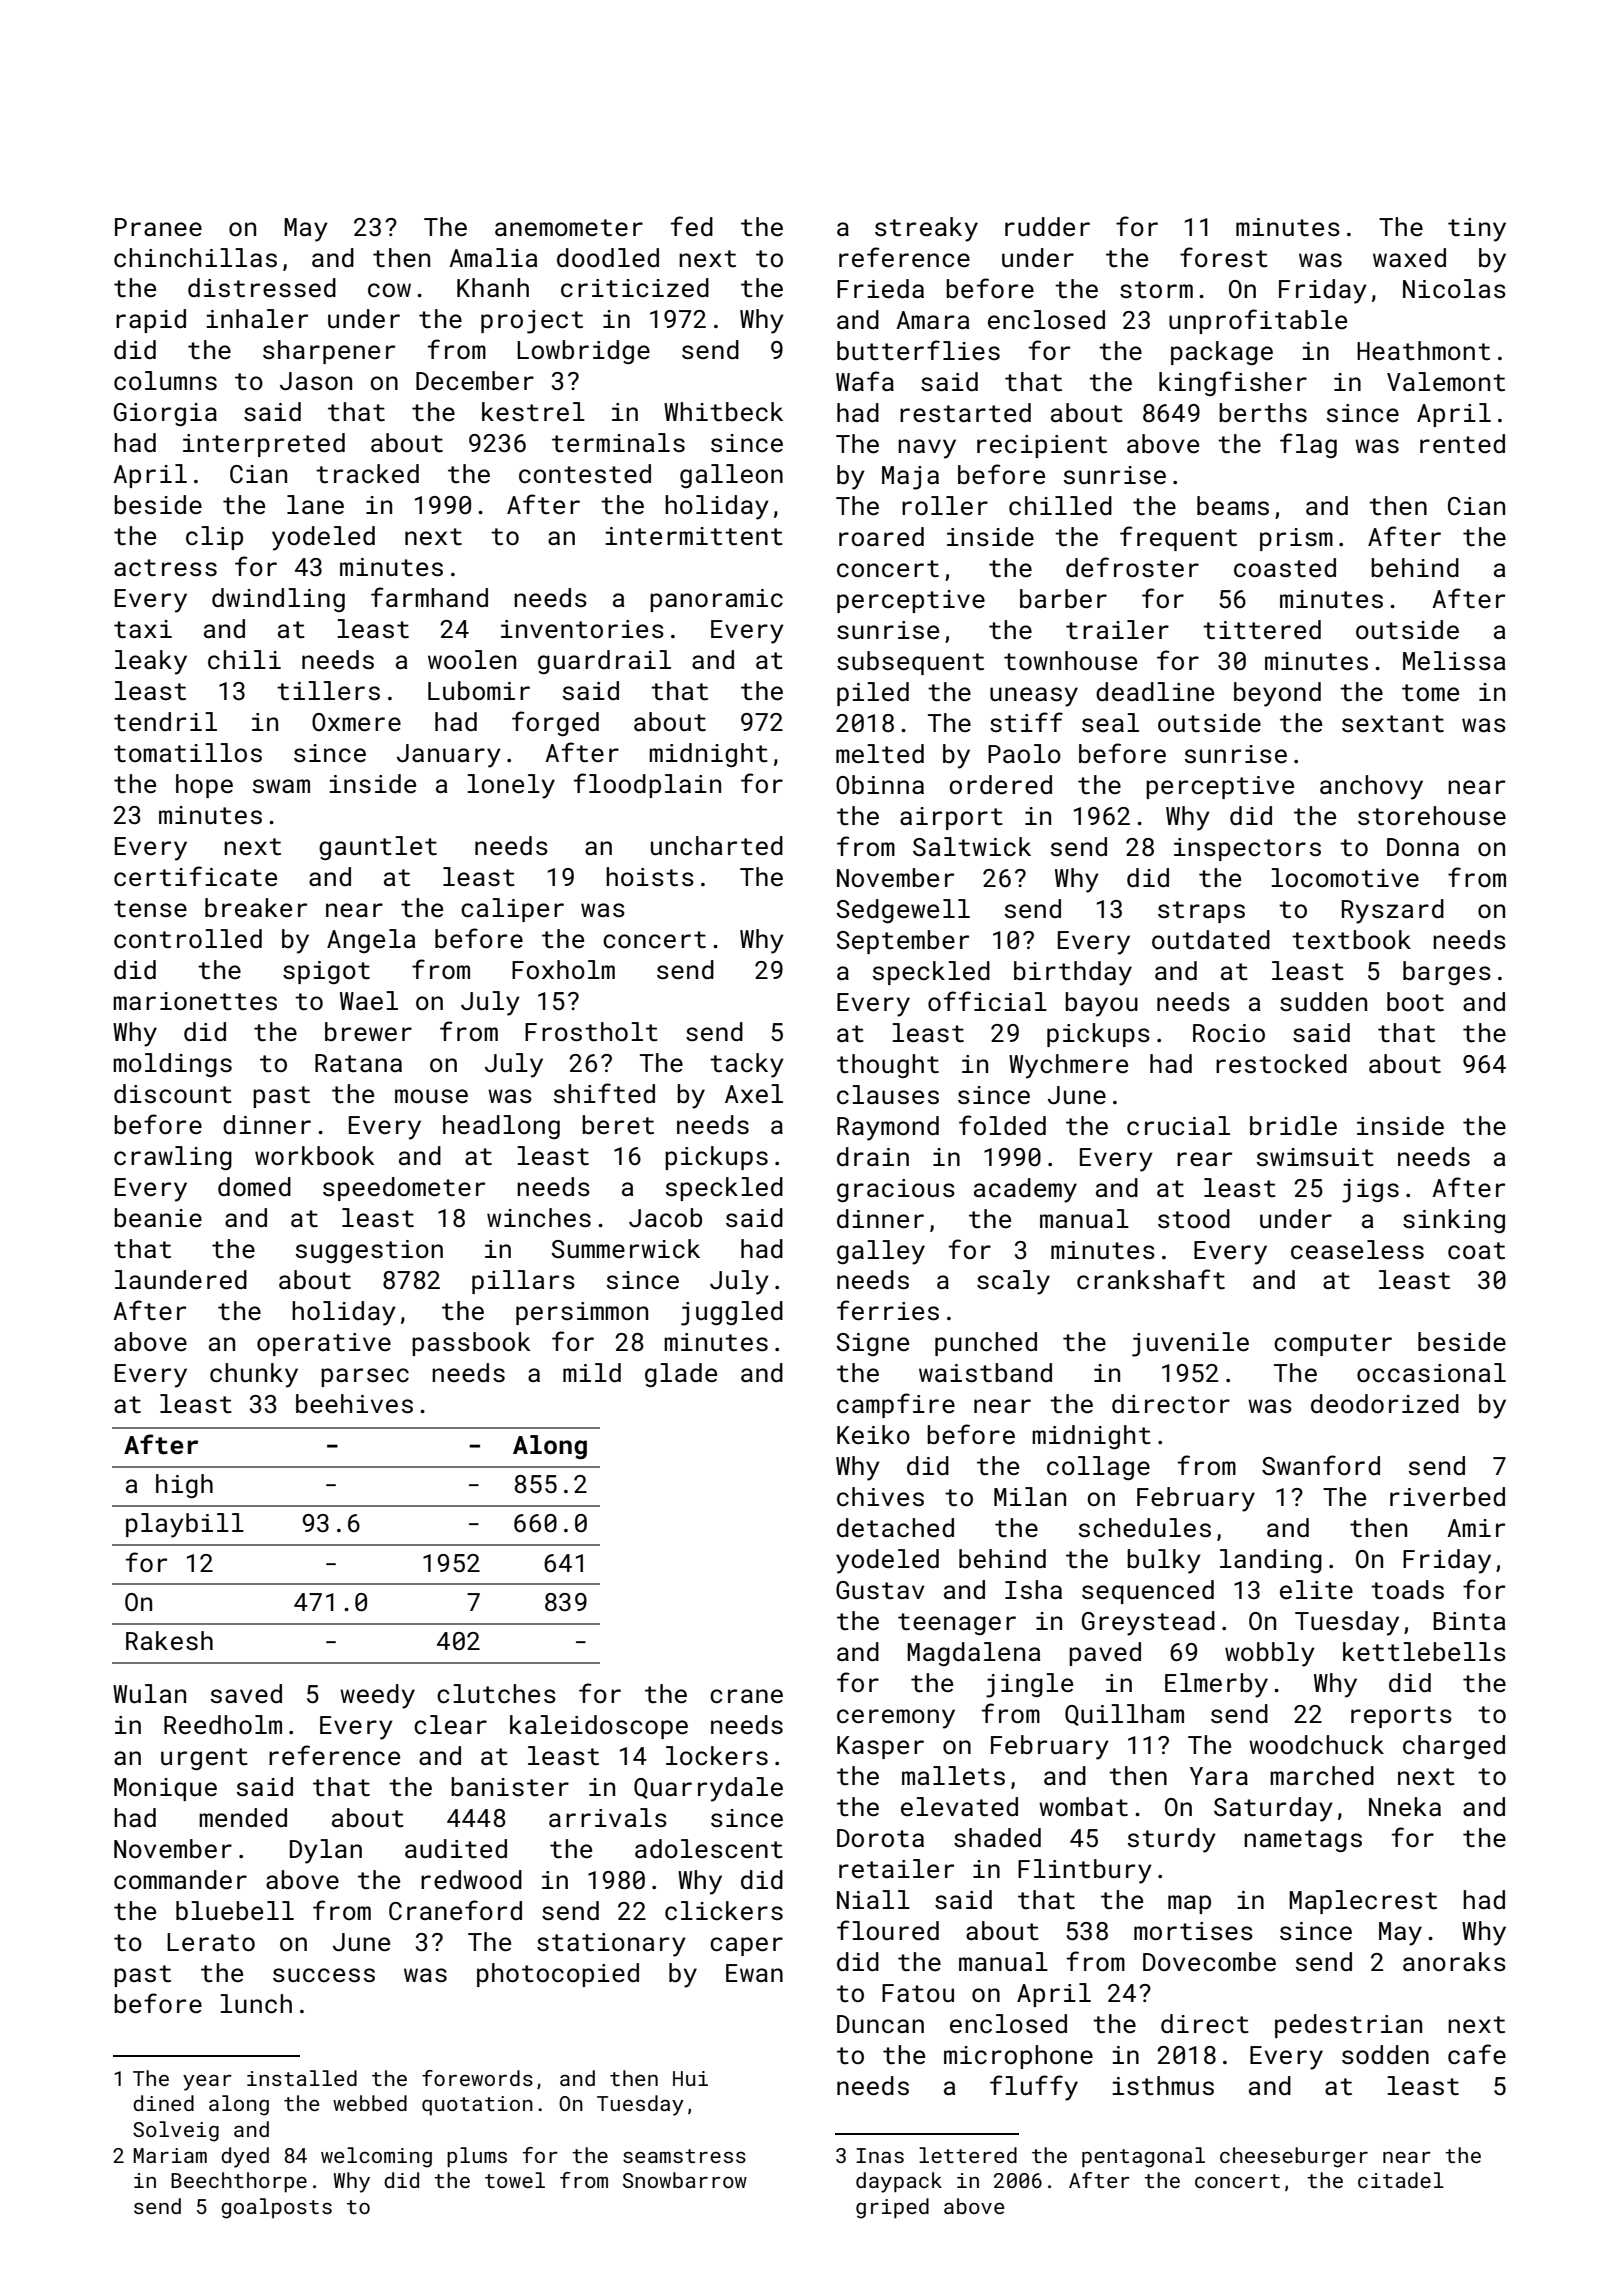 Image resolution: width=1620 pixels, height=2292 pixels. I want to click on occasional, so click(1431, 1373).
